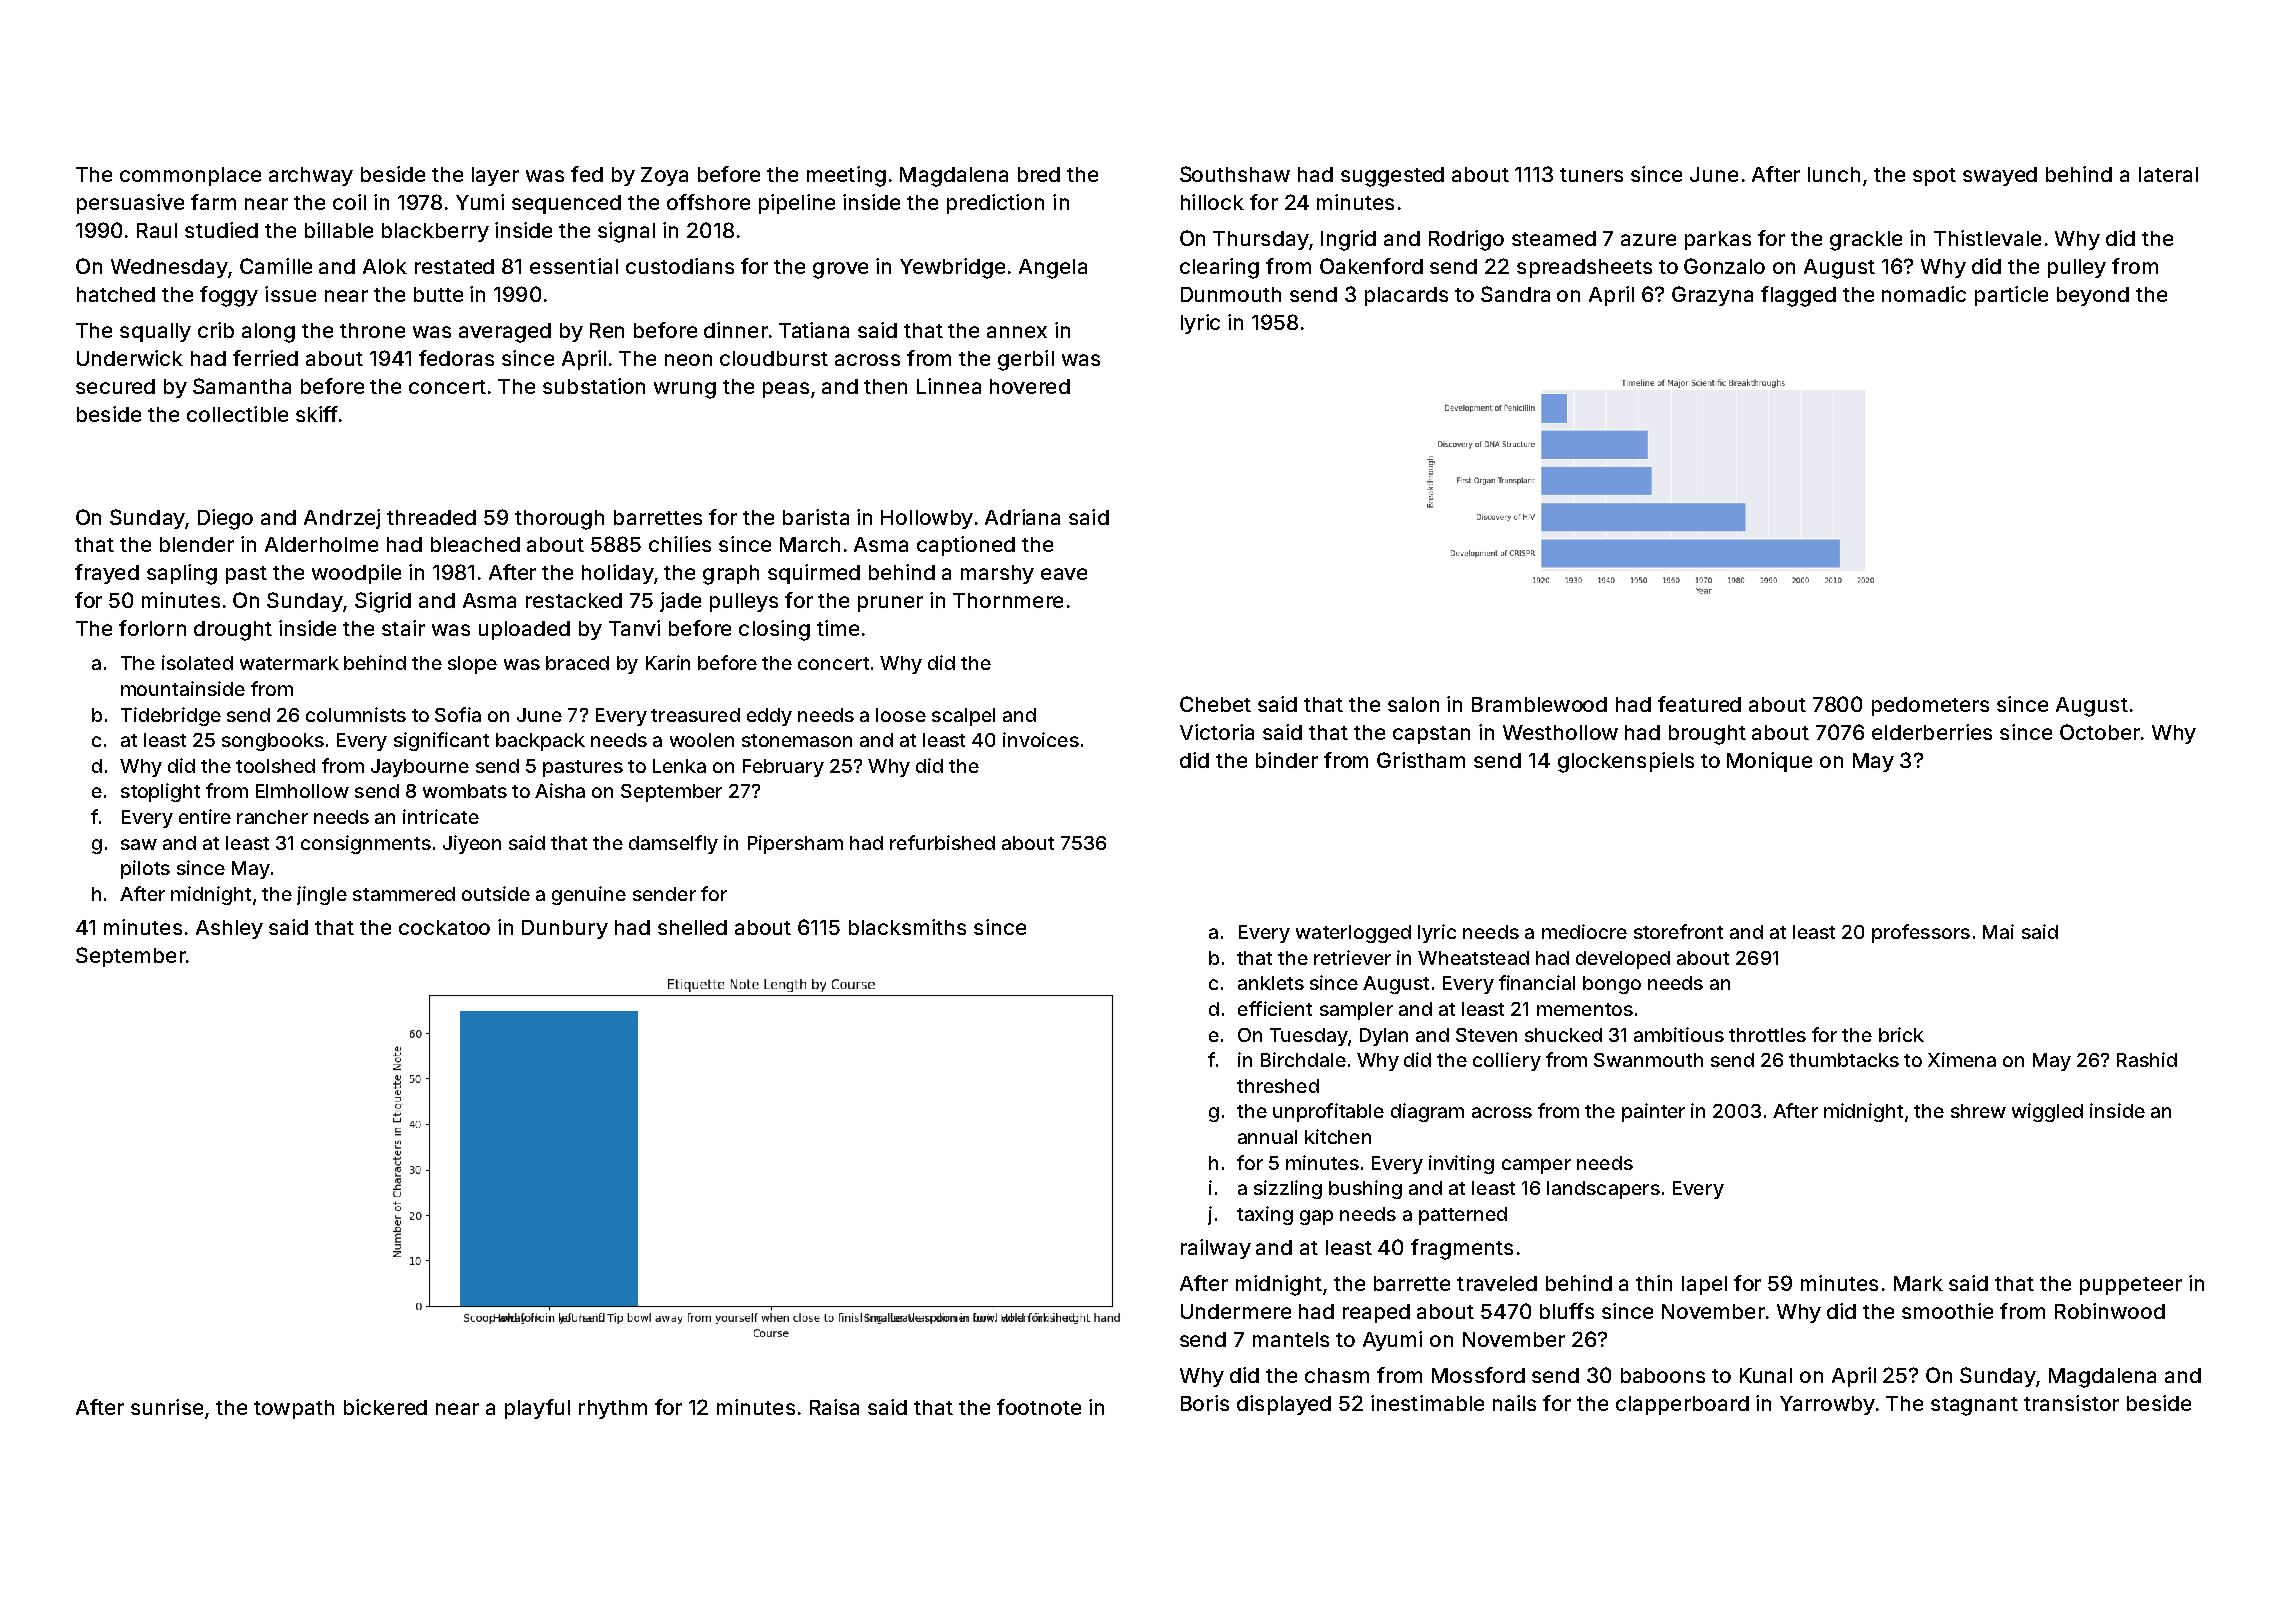  What do you see at coordinates (2071, 1403) in the screenshot?
I see `transistor` at bounding box center [2071, 1403].
